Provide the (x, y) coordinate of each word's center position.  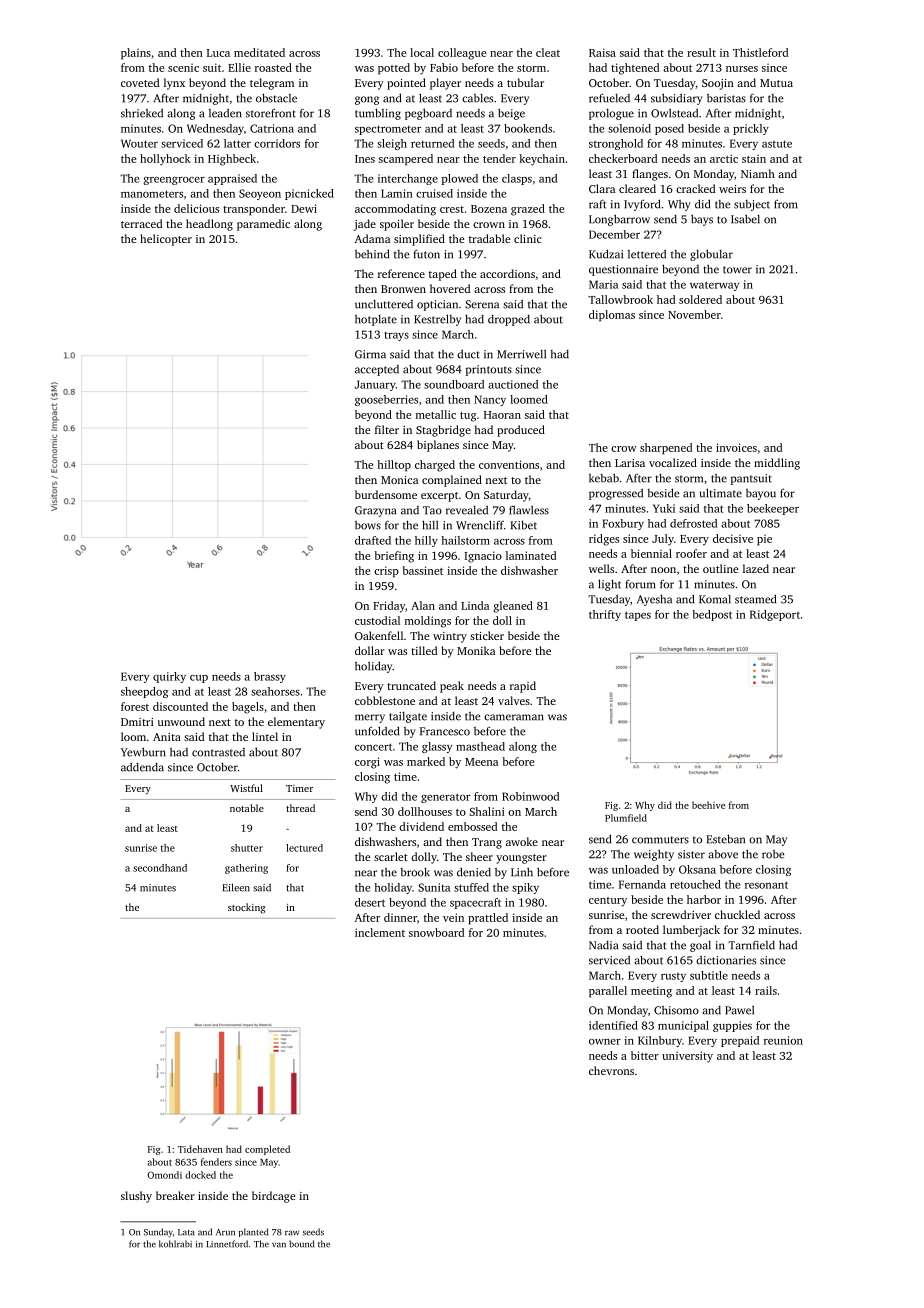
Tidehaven (200, 1149)
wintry (450, 637)
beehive (708, 805)
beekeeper (773, 509)
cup (199, 679)
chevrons (611, 1070)
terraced (141, 223)
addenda (142, 767)
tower (737, 270)
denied (474, 872)
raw (292, 1233)
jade (365, 225)
